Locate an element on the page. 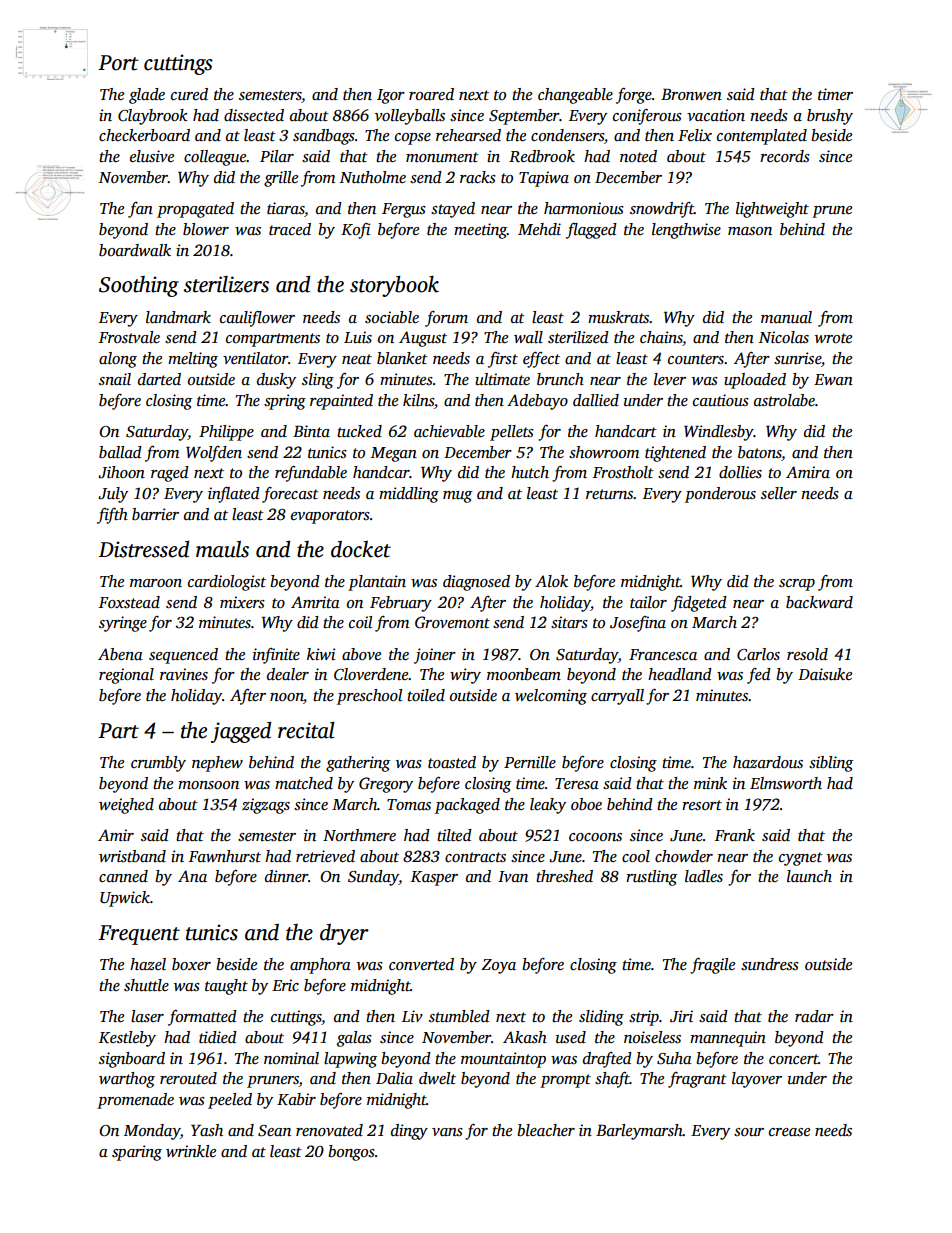 The image size is (952, 1233). Igor is located at coordinates (391, 96).
